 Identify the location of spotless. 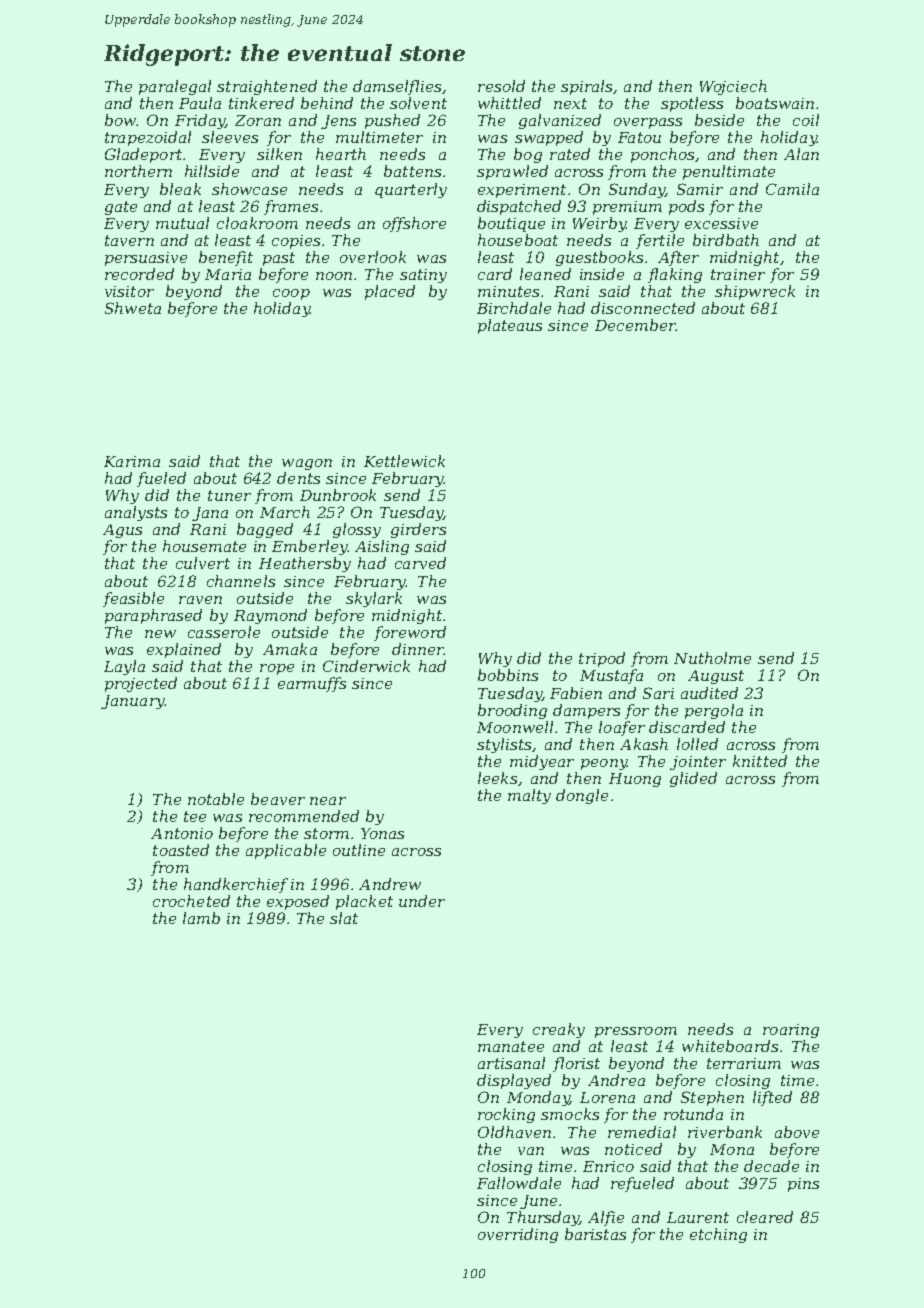
(692, 104).
